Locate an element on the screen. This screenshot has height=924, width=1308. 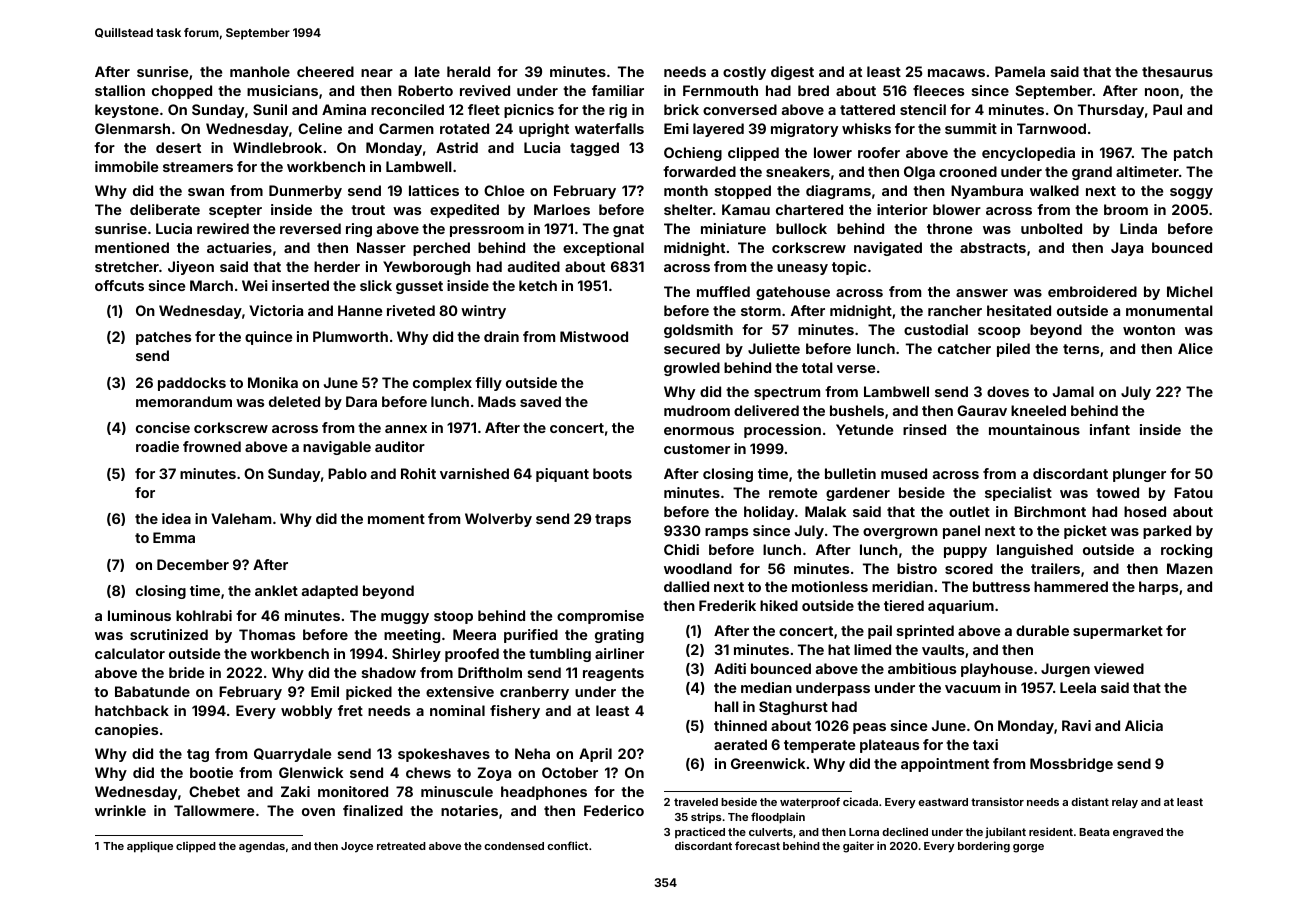
Malak is located at coordinates (825, 511).
